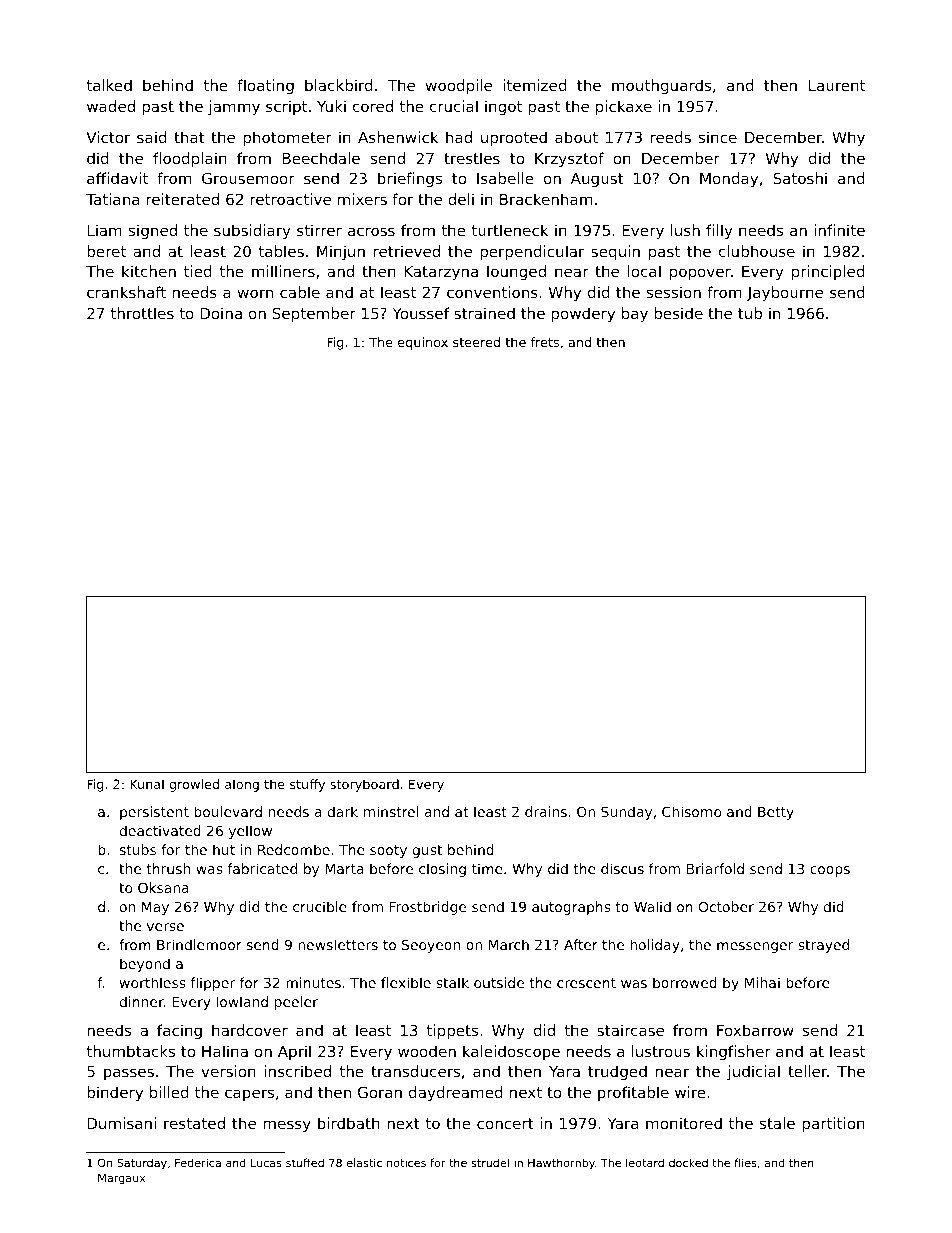 Image resolution: width=952 pixels, height=1233 pixels. Describe the element at coordinates (364, 785) in the page. I see `storyboard` at that location.
